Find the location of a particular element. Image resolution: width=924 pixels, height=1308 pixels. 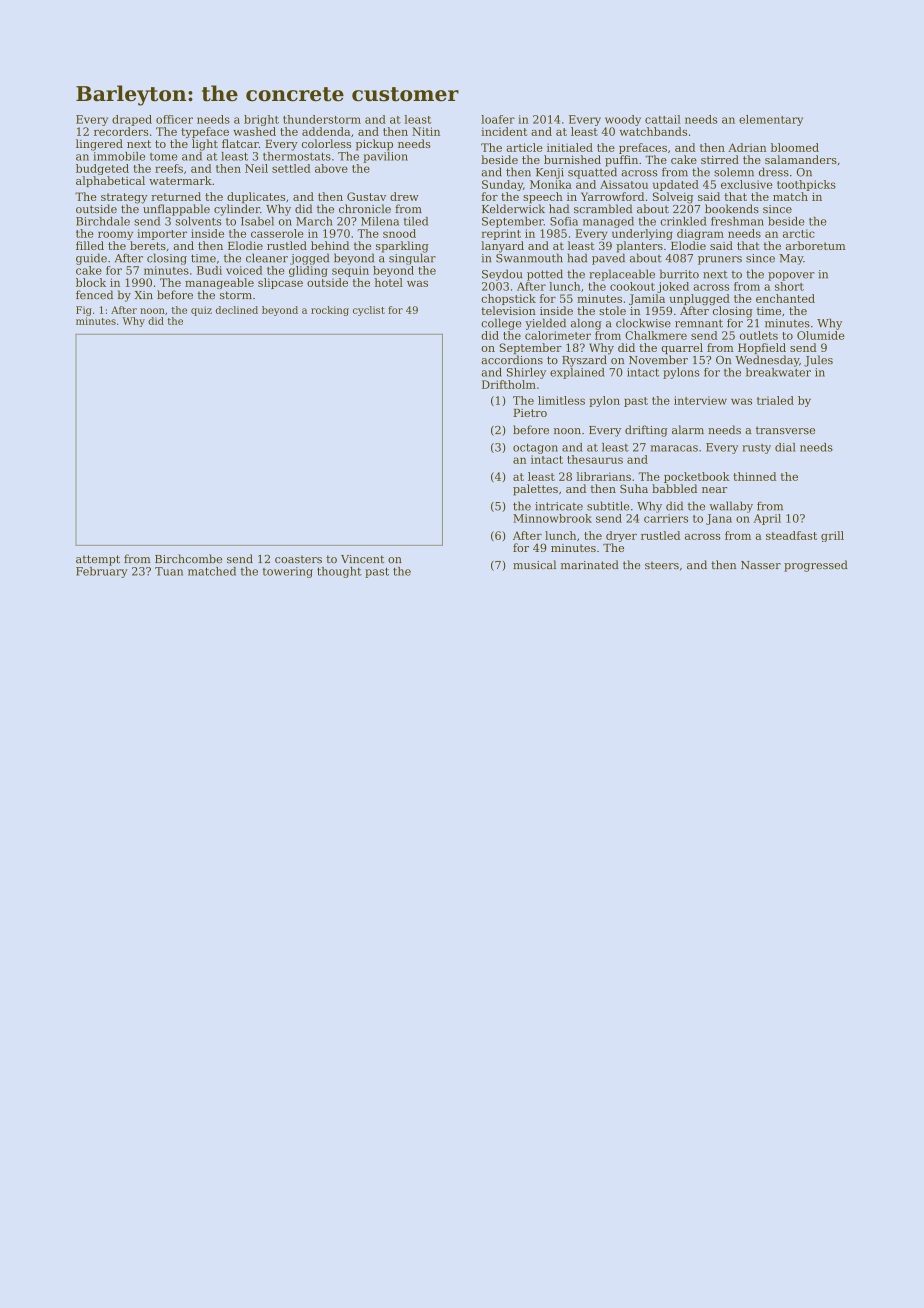

Fig is located at coordinates (84, 311).
